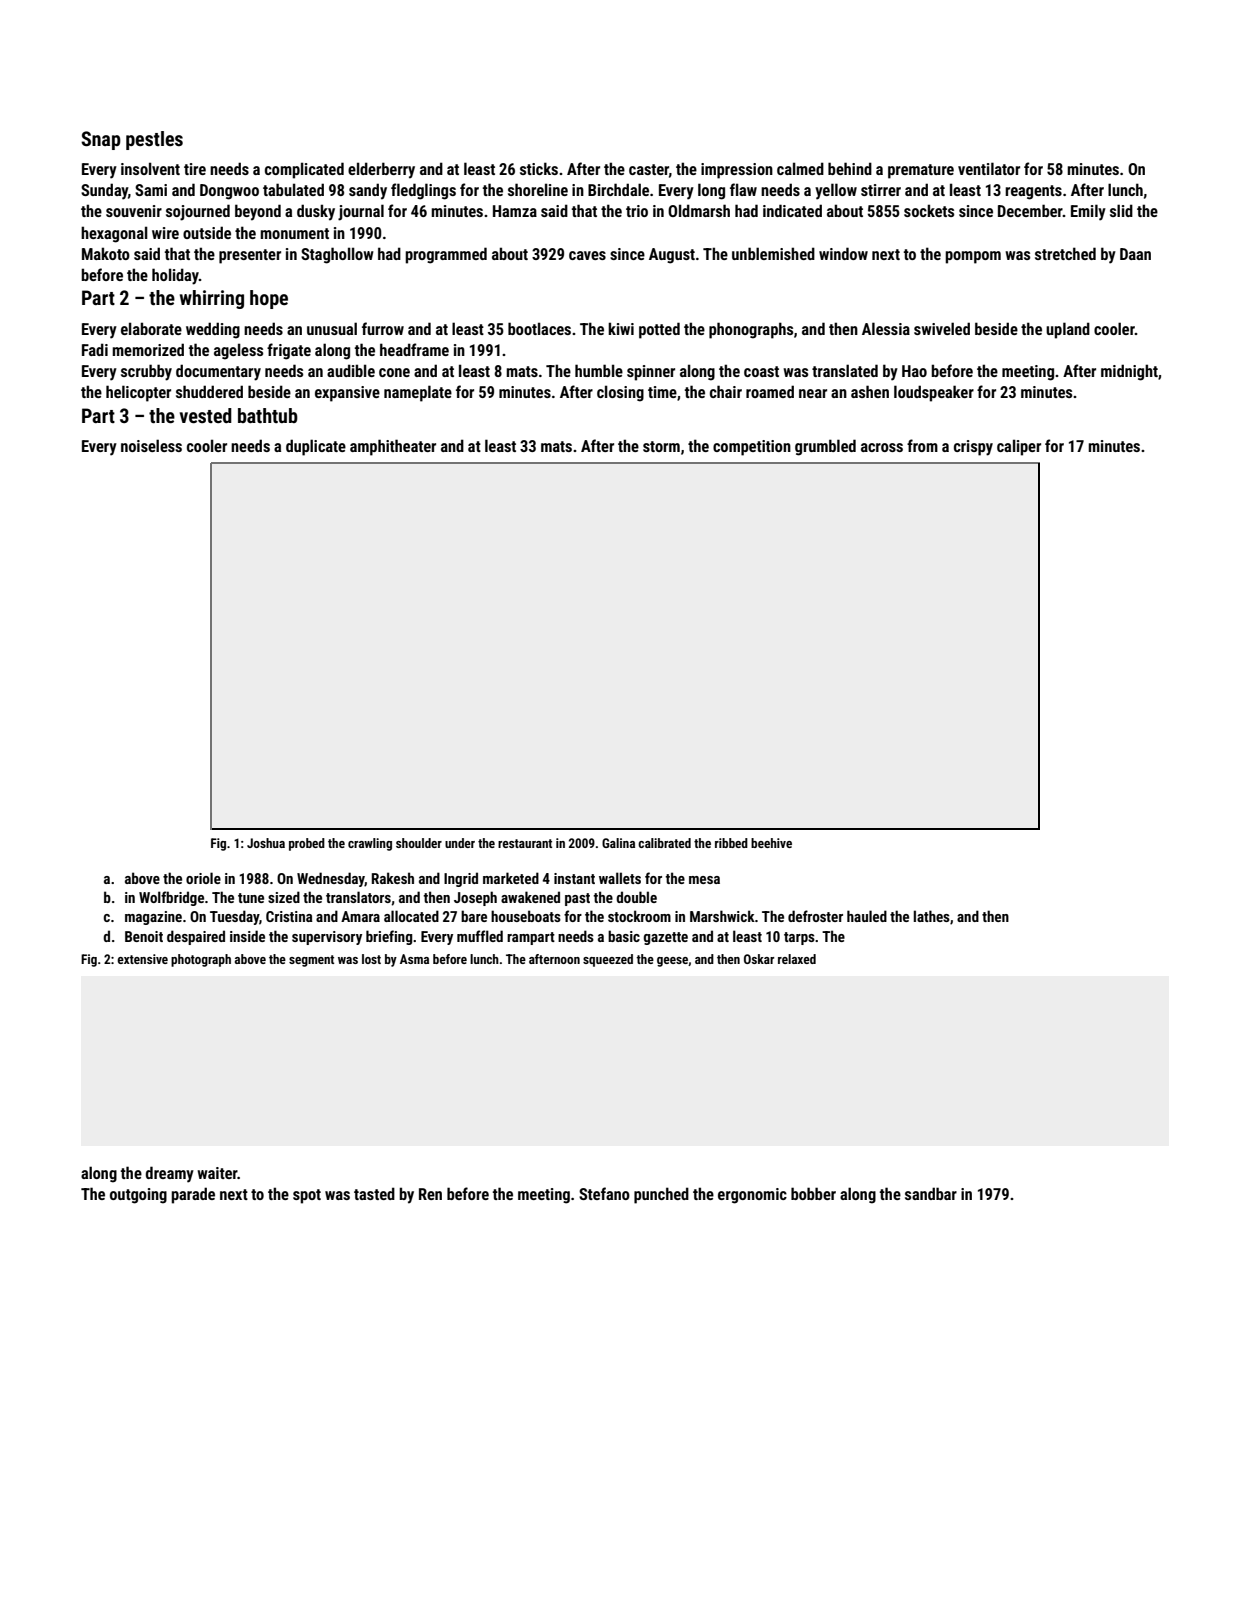 Image resolution: width=1250 pixels, height=1618 pixels. What do you see at coordinates (661, 1195) in the document?
I see `punched` at bounding box center [661, 1195].
